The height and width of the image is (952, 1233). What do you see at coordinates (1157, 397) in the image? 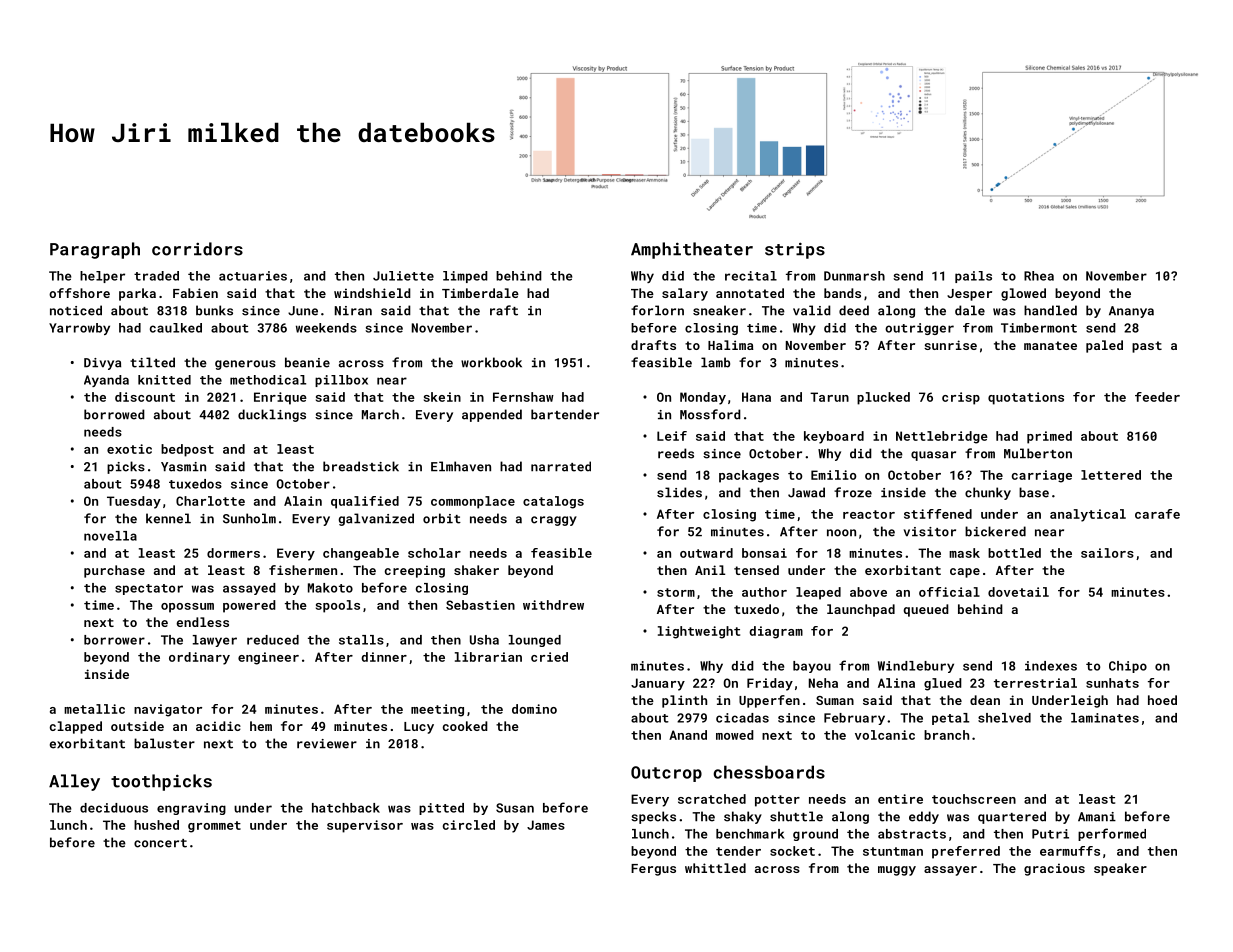
I see `feeder` at bounding box center [1157, 397].
